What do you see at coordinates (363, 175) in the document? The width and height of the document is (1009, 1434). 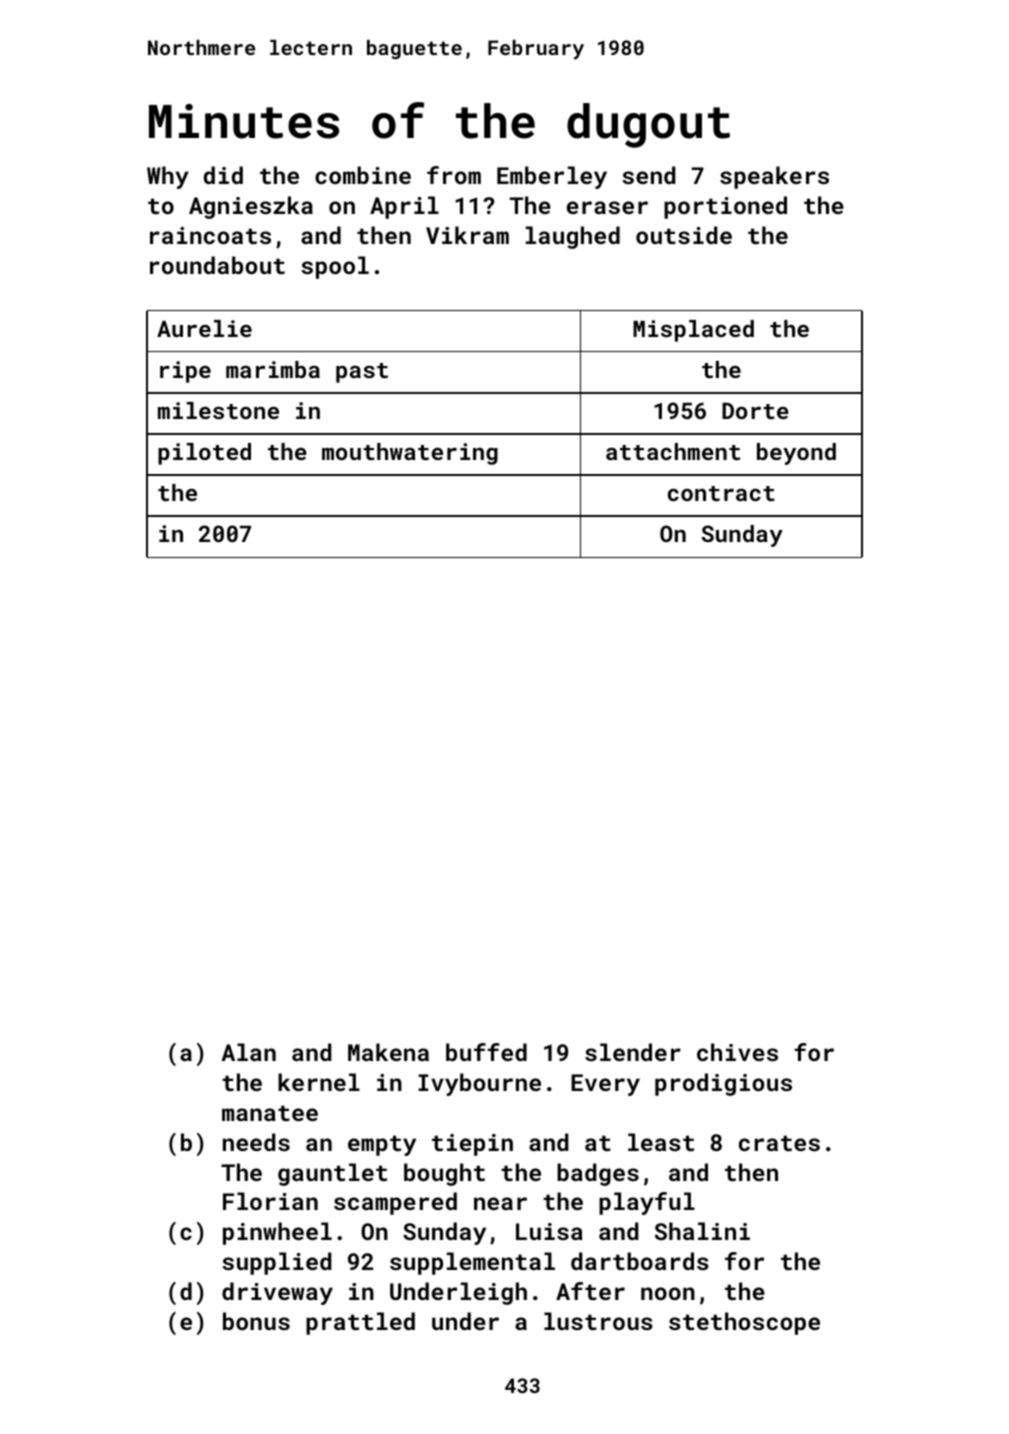 I see `combine` at bounding box center [363, 175].
